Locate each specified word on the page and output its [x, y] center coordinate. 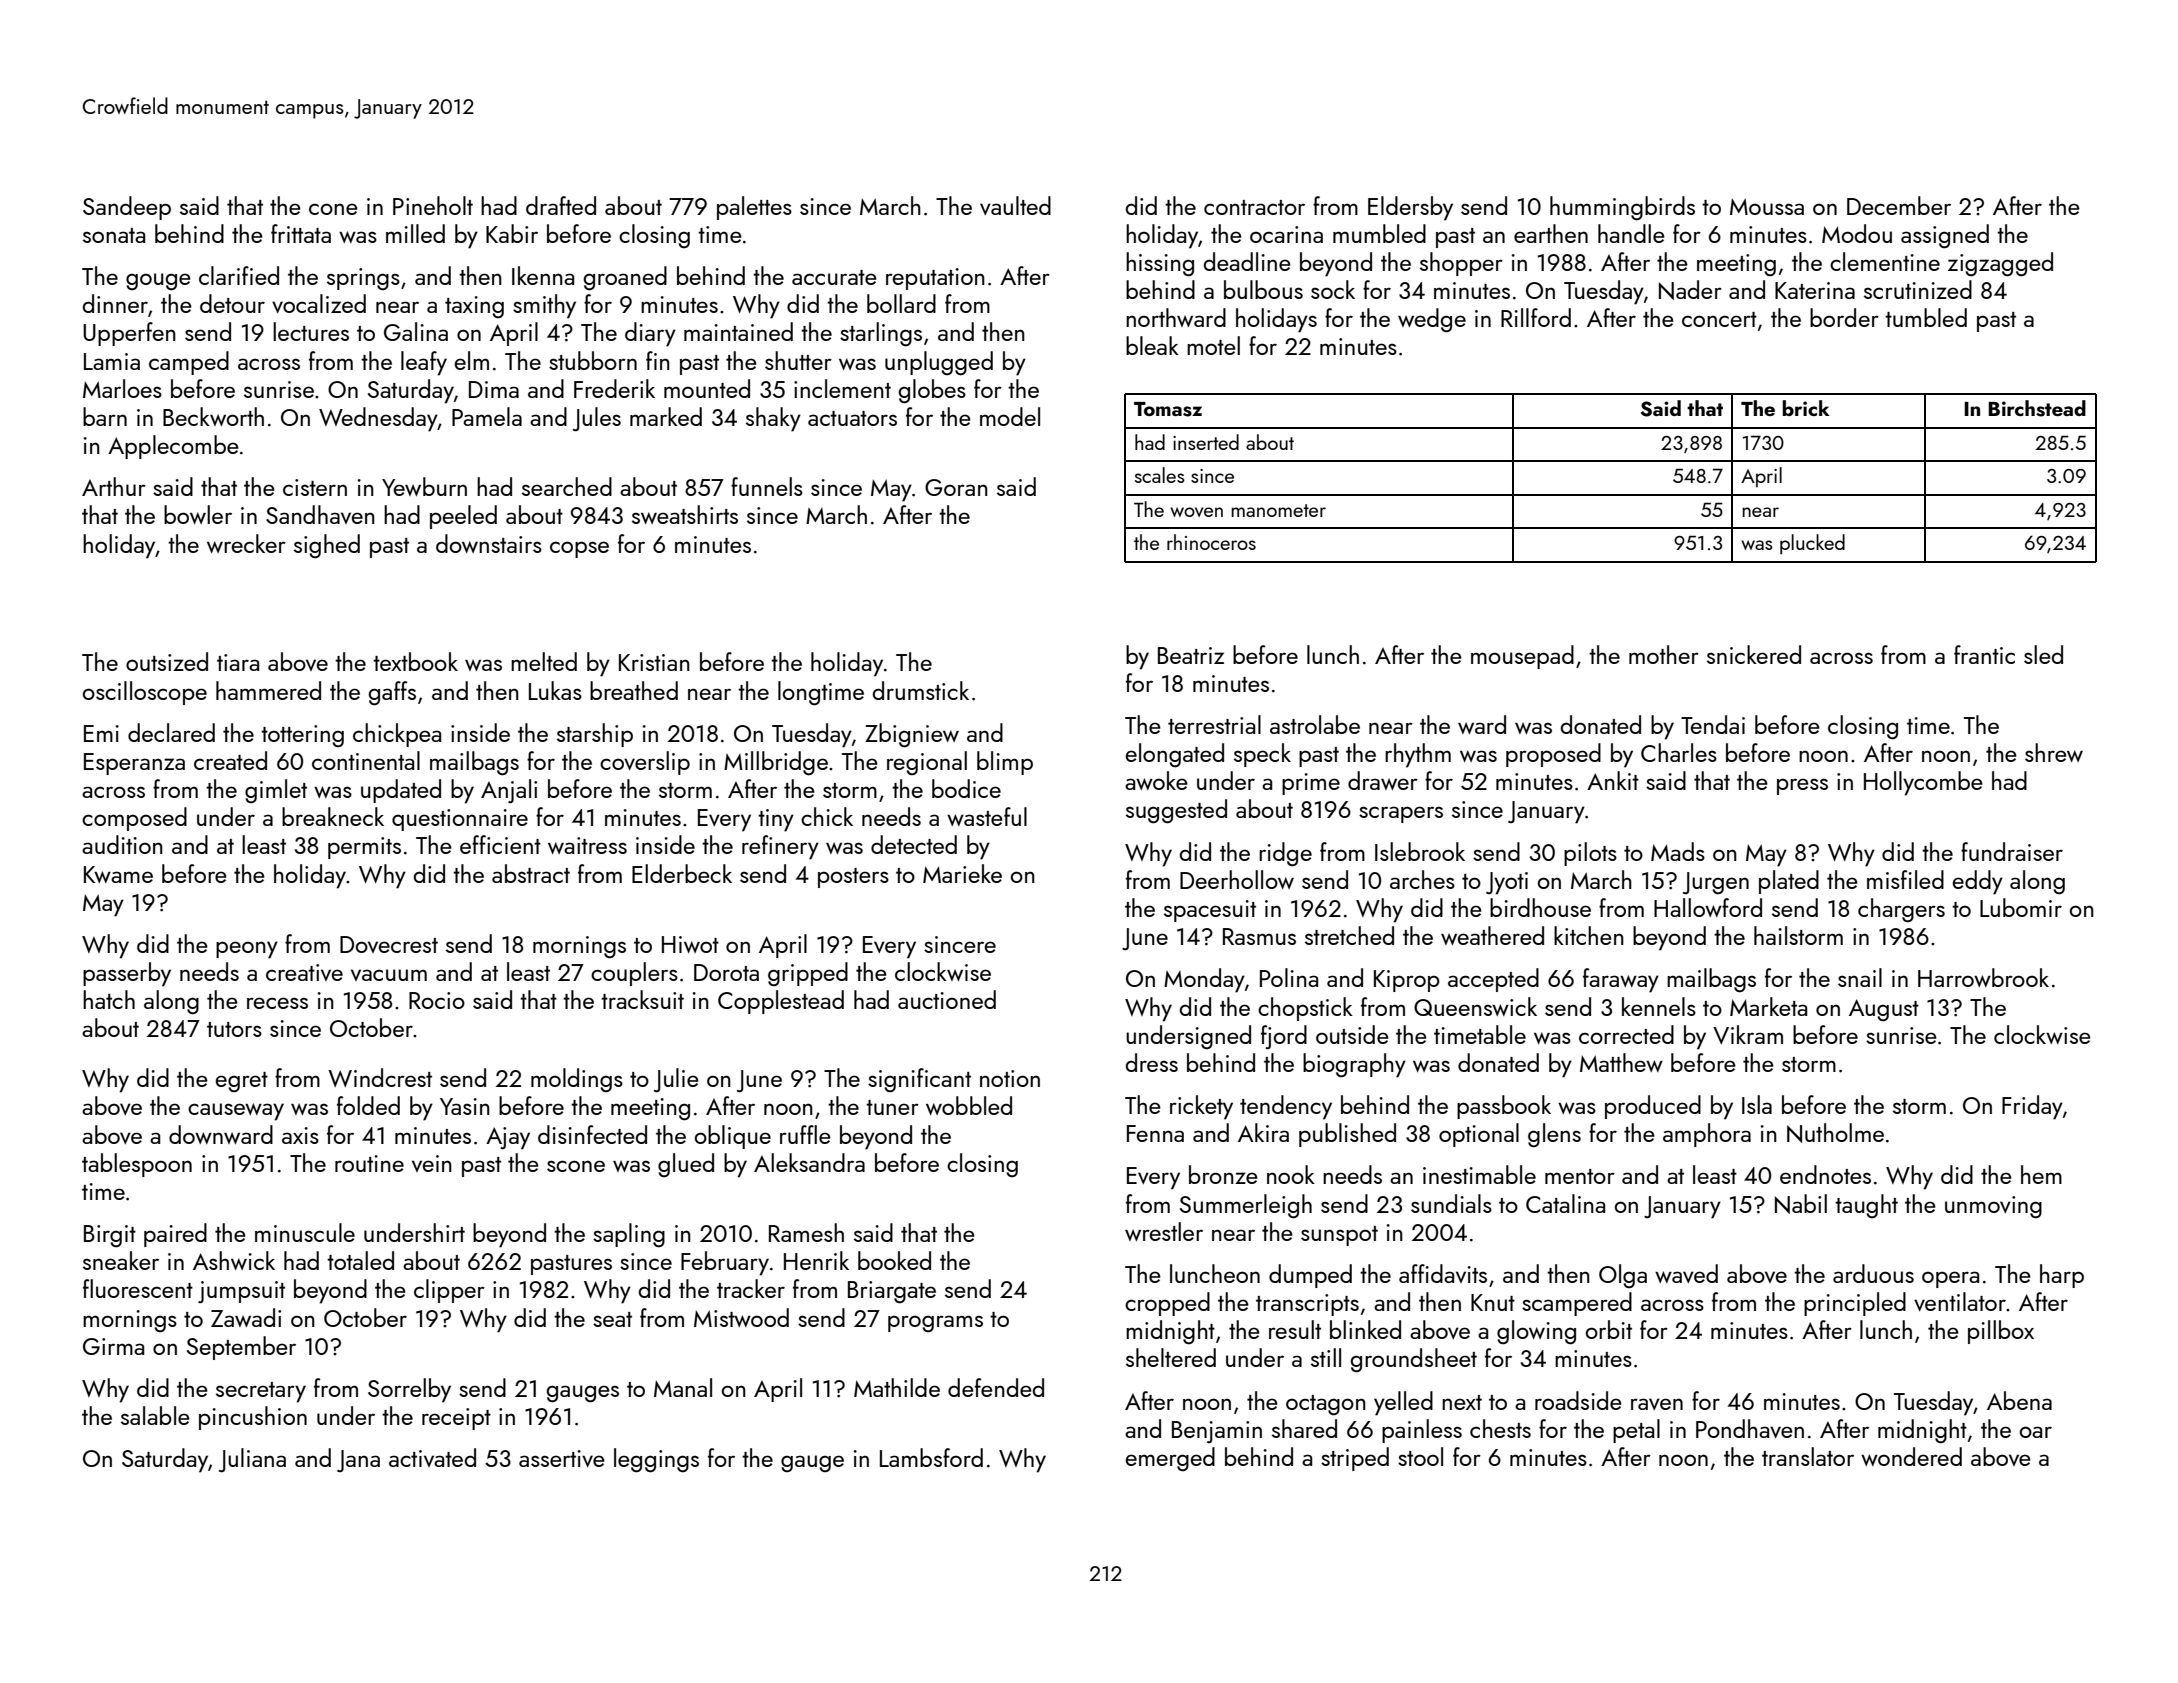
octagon [1326, 1405]
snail [1860, 977]
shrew [2054, 752]
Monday [1204, 980]
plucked [1812, 544]
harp [2062, 1276]
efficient [500, 844]
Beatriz [1191, 655]
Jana [358, 1461]
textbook [415, 661]
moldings [577, 1080]
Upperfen [129, 334]
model [1010, 416]
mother [1664, 654]
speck [1262, 755]
